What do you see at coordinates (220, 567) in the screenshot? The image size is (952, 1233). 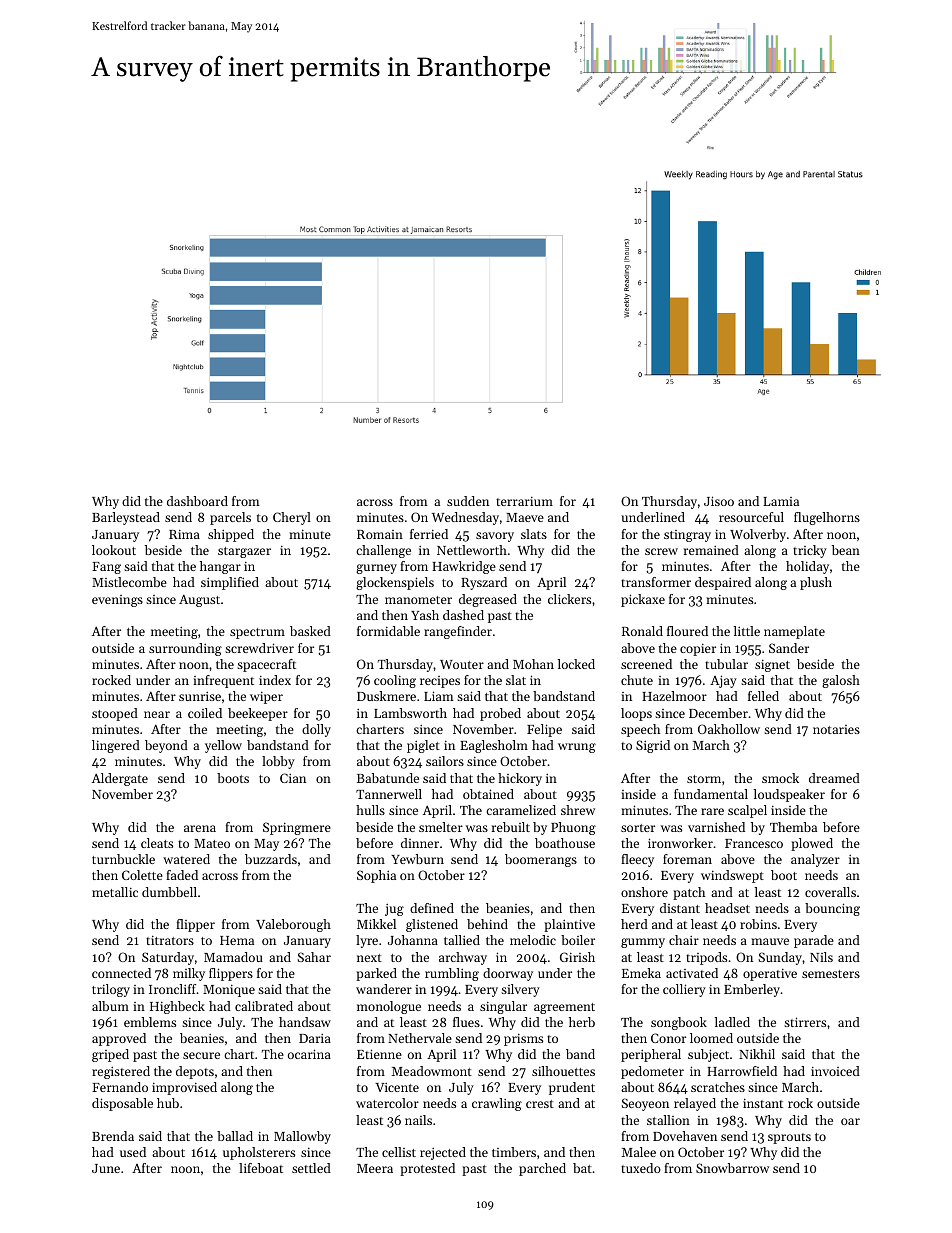 I see `hangar` at bounding box center [220, 567].
